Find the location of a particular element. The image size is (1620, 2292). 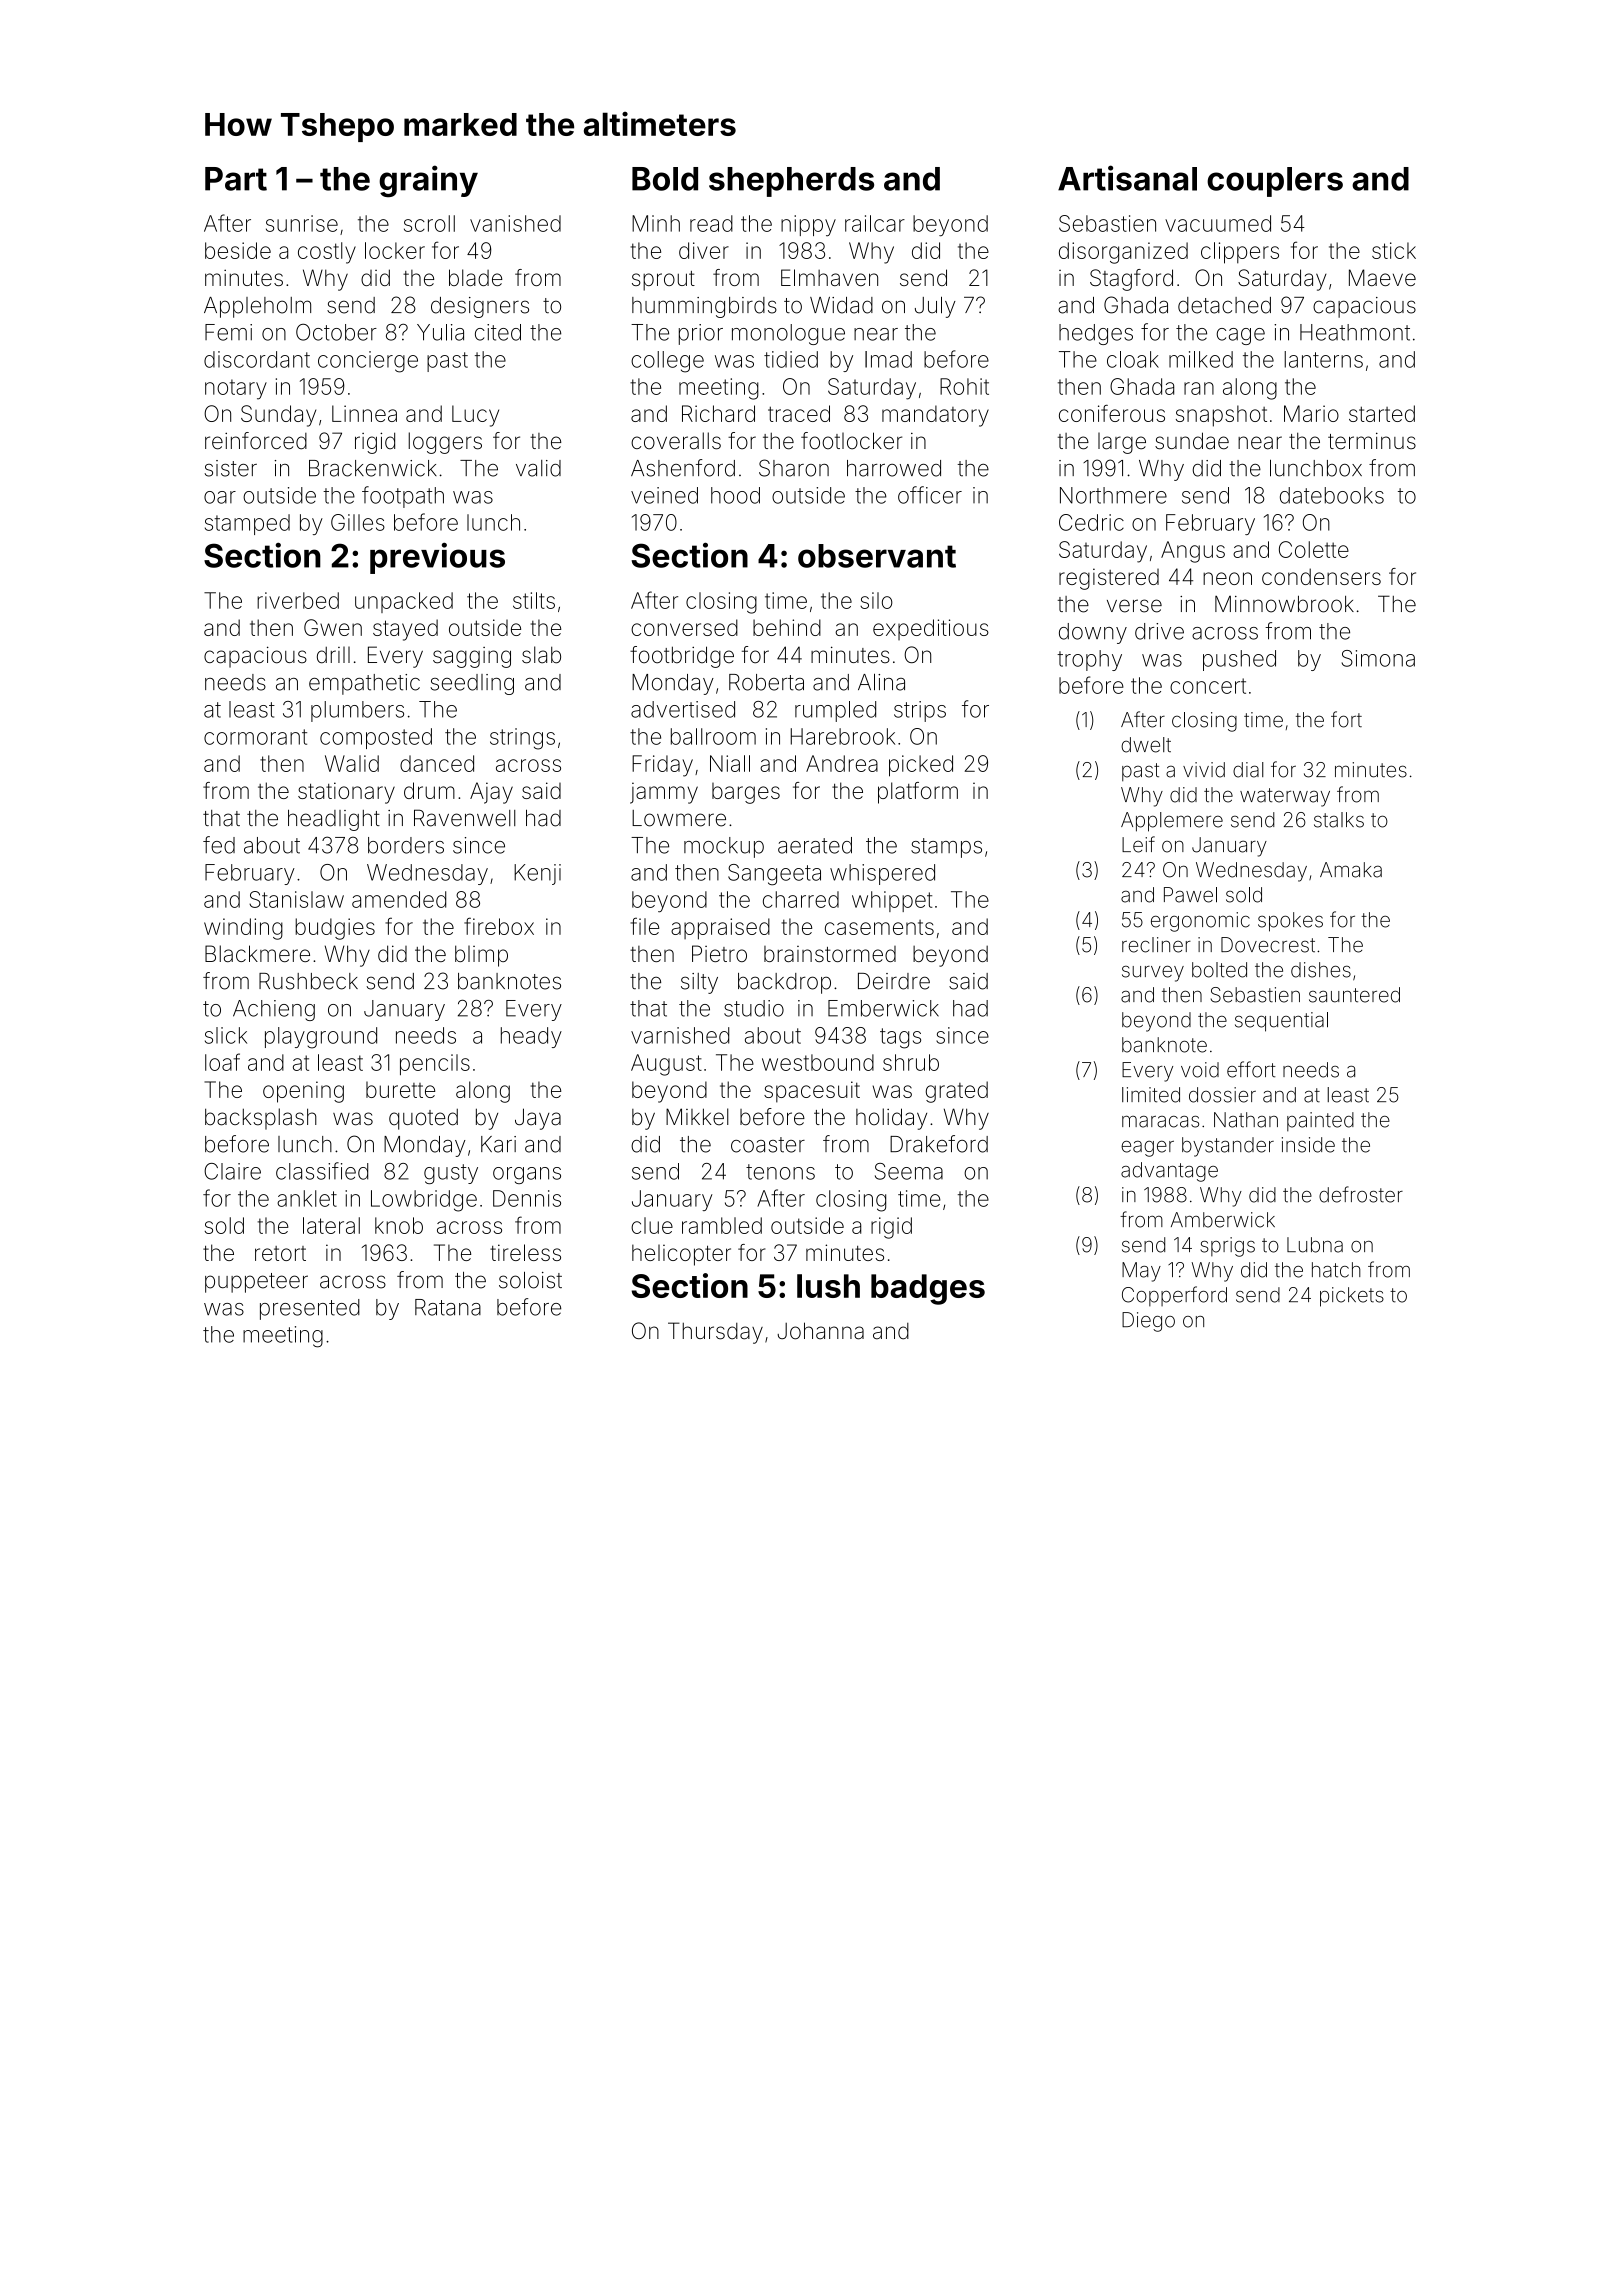

Claire is located at coordinates (232, 1171).
